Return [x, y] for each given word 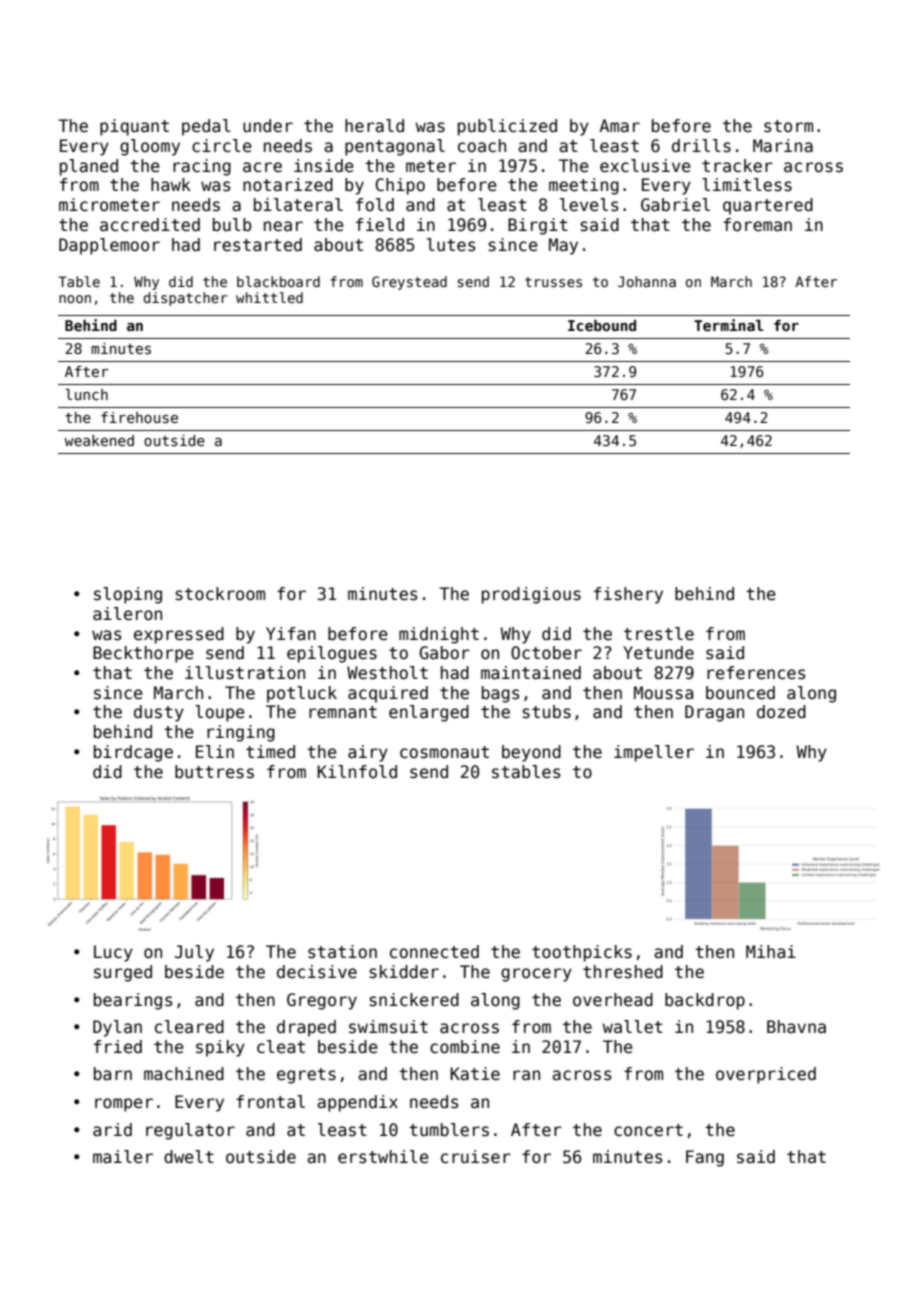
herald [374, 126]
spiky [220, 1048]
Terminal [728, 325]
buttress [214, 772]
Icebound [602, 325]
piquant [134, 127]
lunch [86, 394]
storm [788, 126]
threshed [623, 972]
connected [434, 952]
